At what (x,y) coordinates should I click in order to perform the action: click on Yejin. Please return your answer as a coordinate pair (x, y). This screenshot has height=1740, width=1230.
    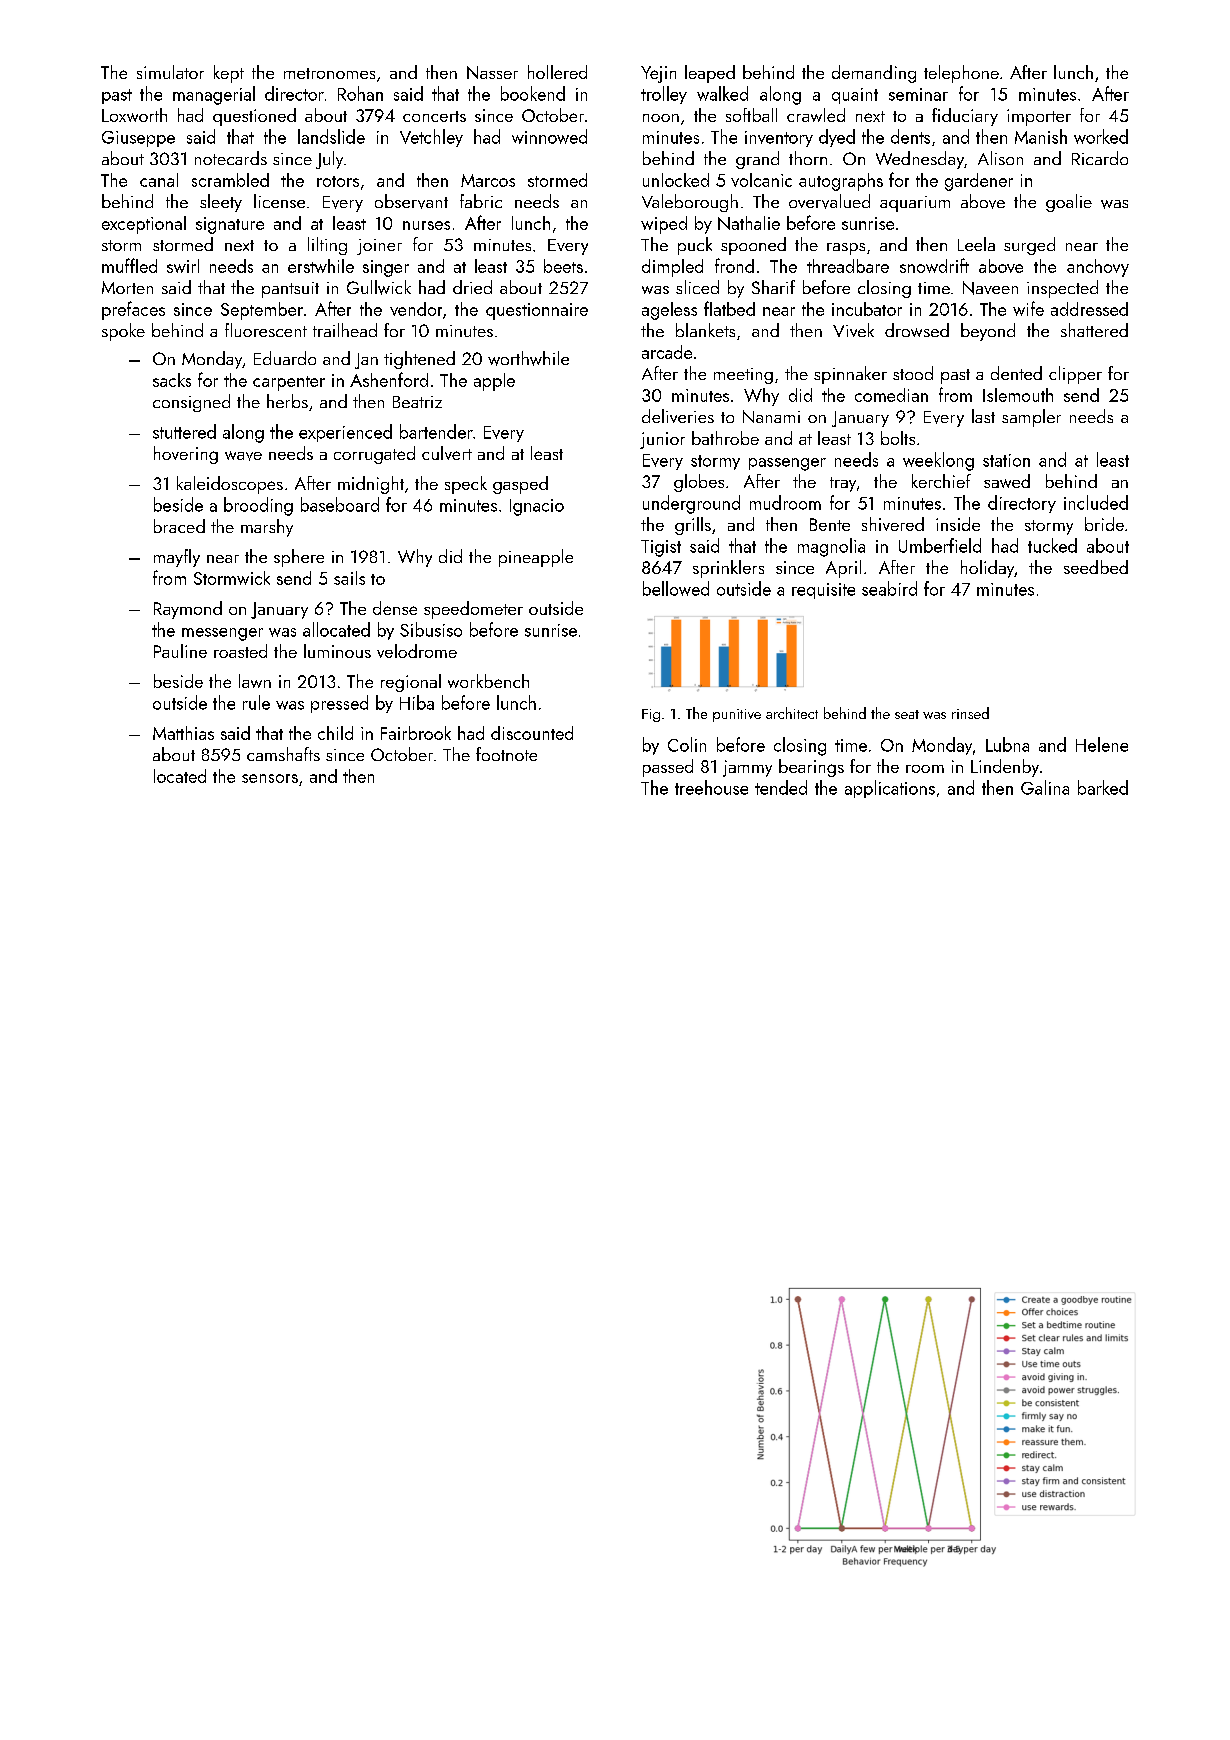
    Looking at the image, I should click on (658, 74).
